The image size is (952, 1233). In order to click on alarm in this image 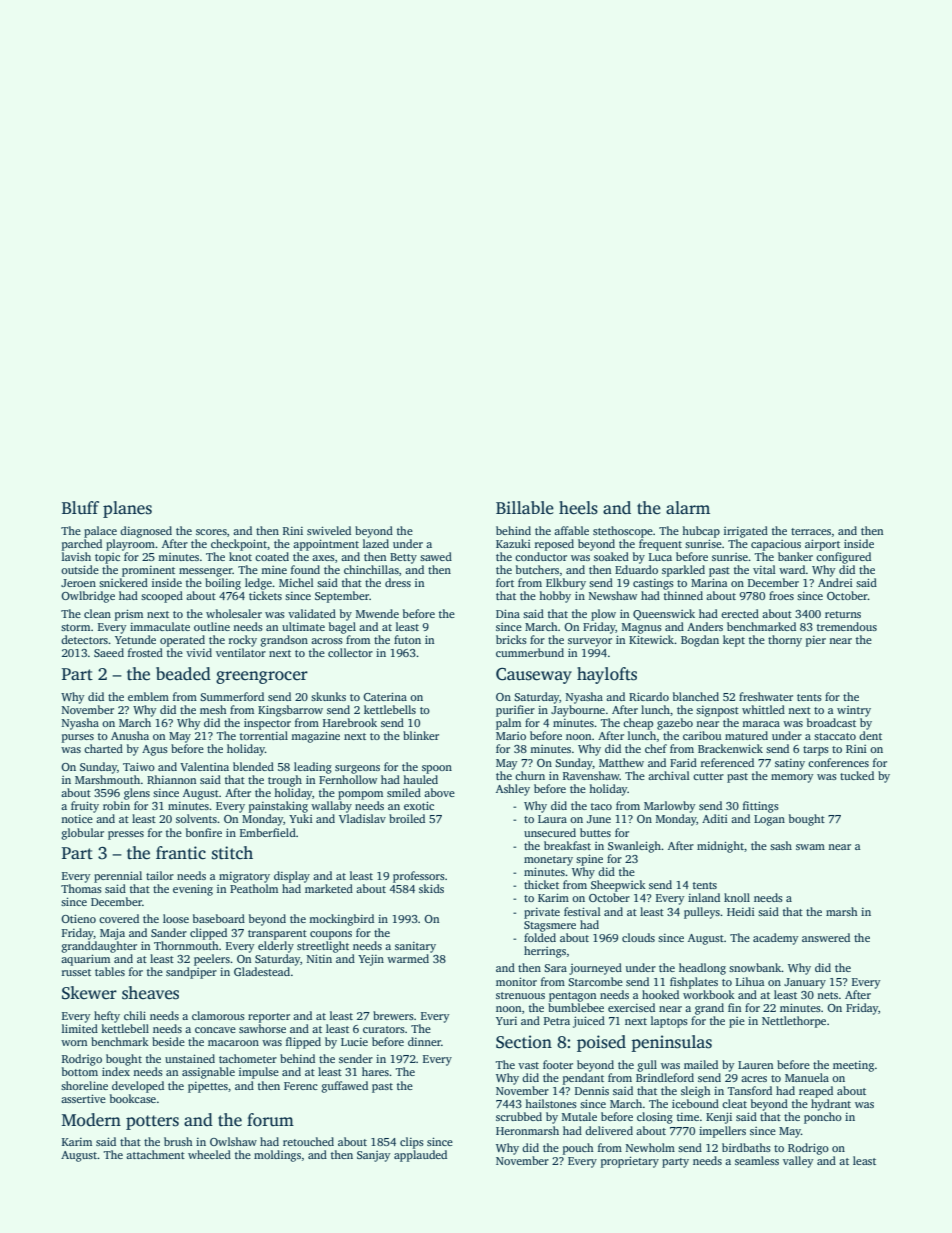, I will do `click(688, 507)`.
